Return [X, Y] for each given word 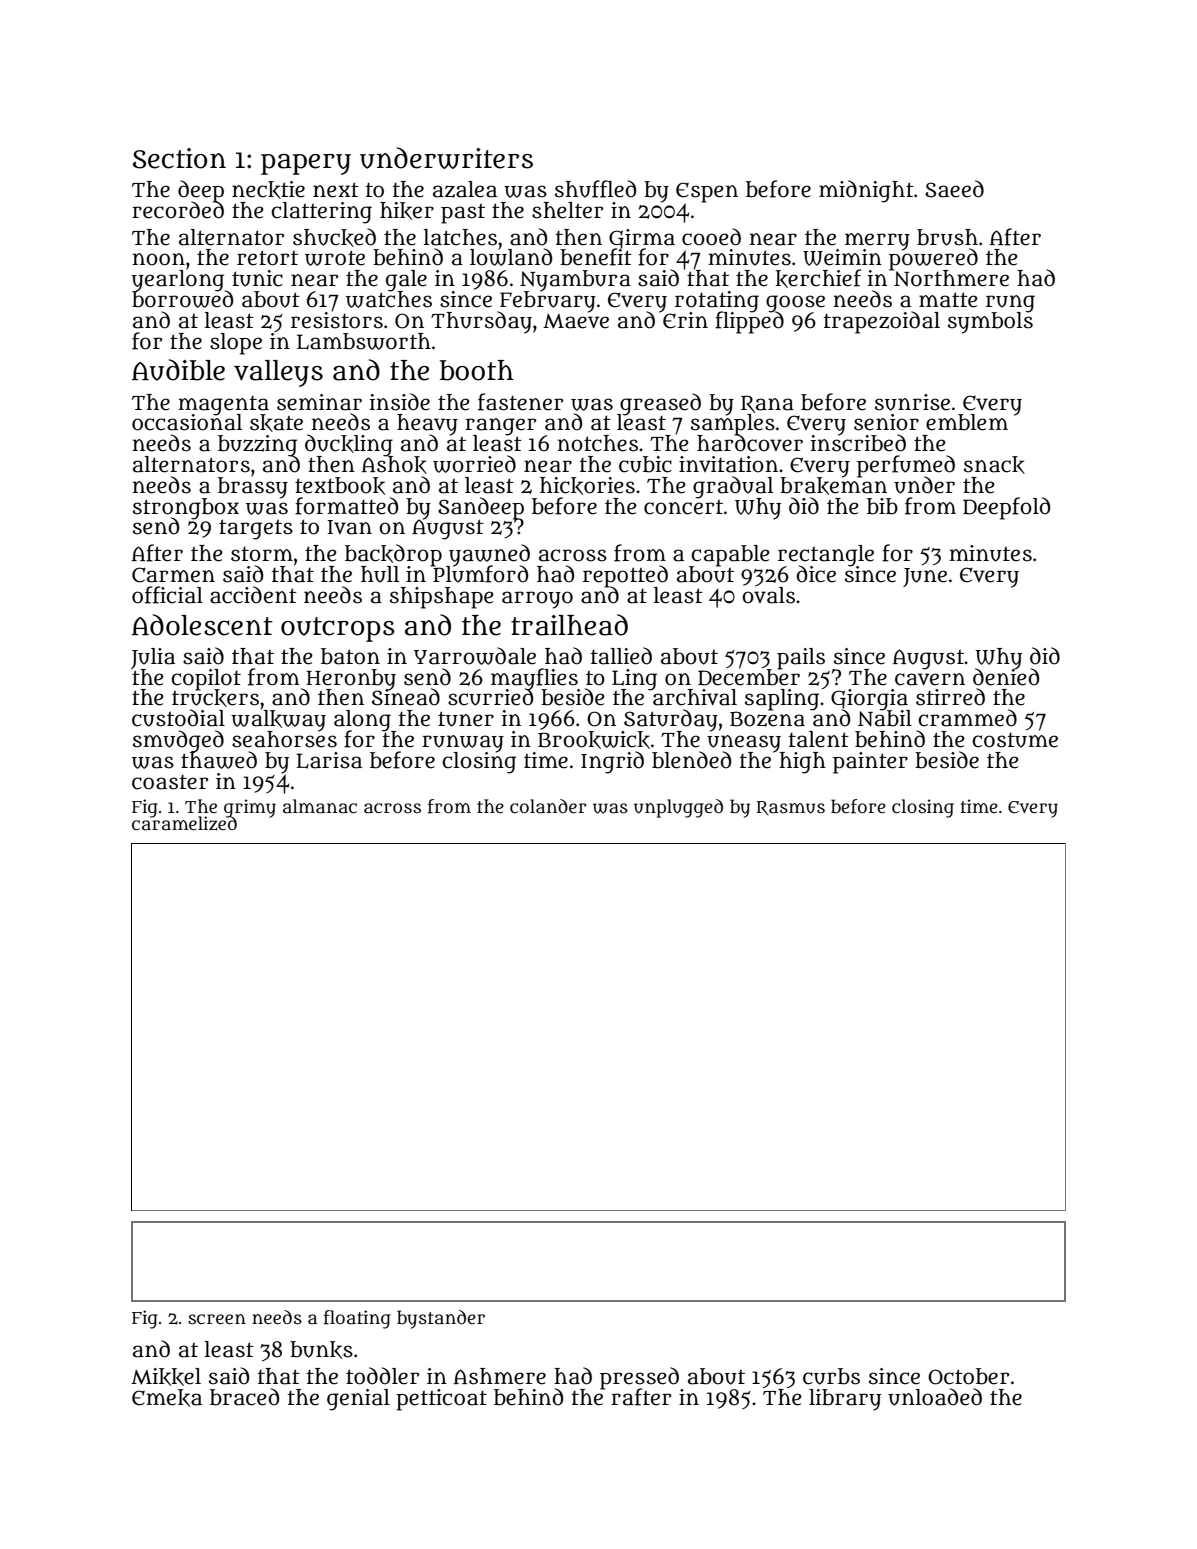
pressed [639, 1378]
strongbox [186, 508]
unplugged [678, 808]
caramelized [184, 824]
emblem [967, 423]
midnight [866, 191]
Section [179, 158]
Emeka [167, 1398]
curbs [831, 1376]
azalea [465, 189]
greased [659, 404]
